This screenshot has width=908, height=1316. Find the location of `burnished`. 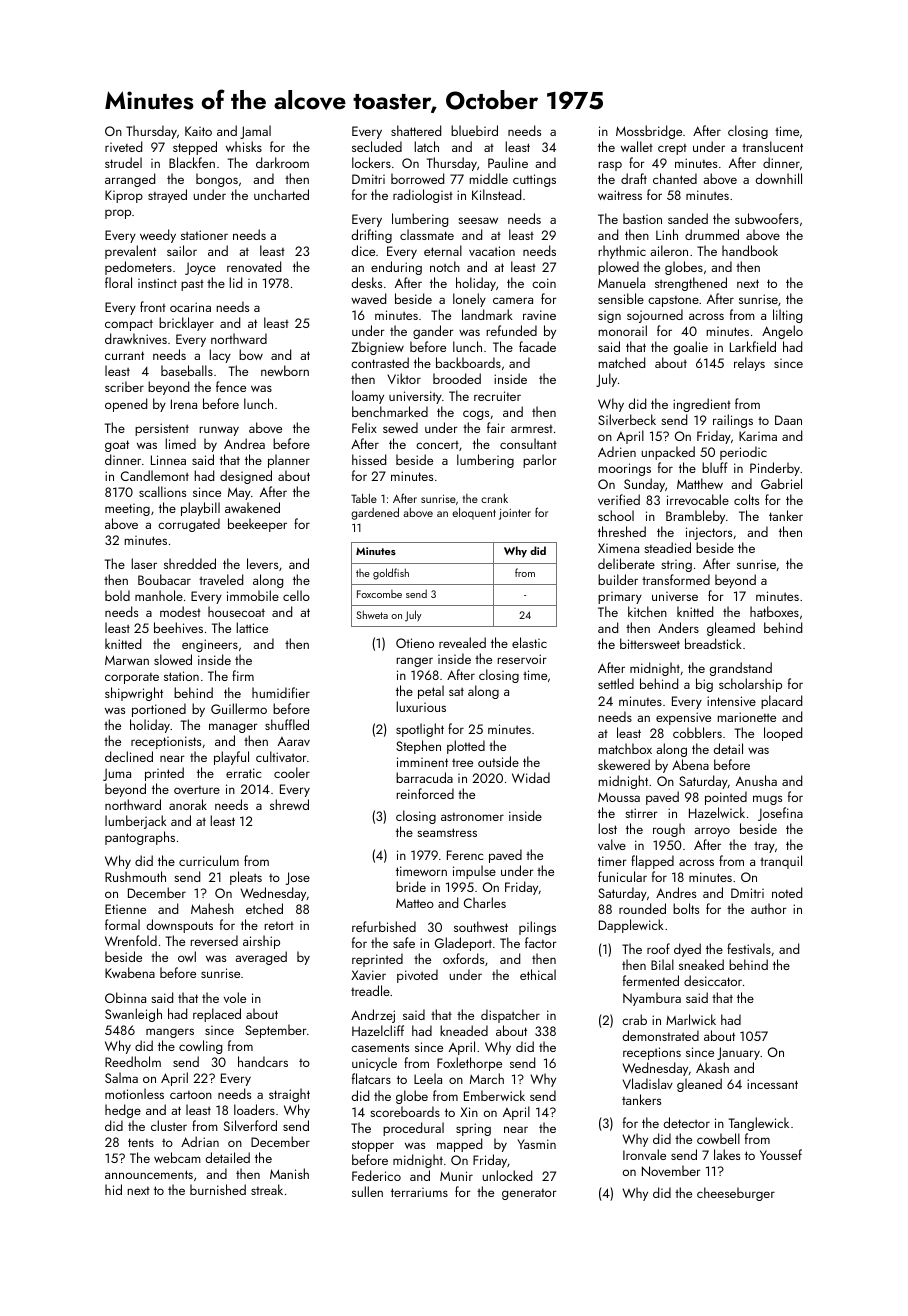

burnished is located at coordinates (218, 1189).
